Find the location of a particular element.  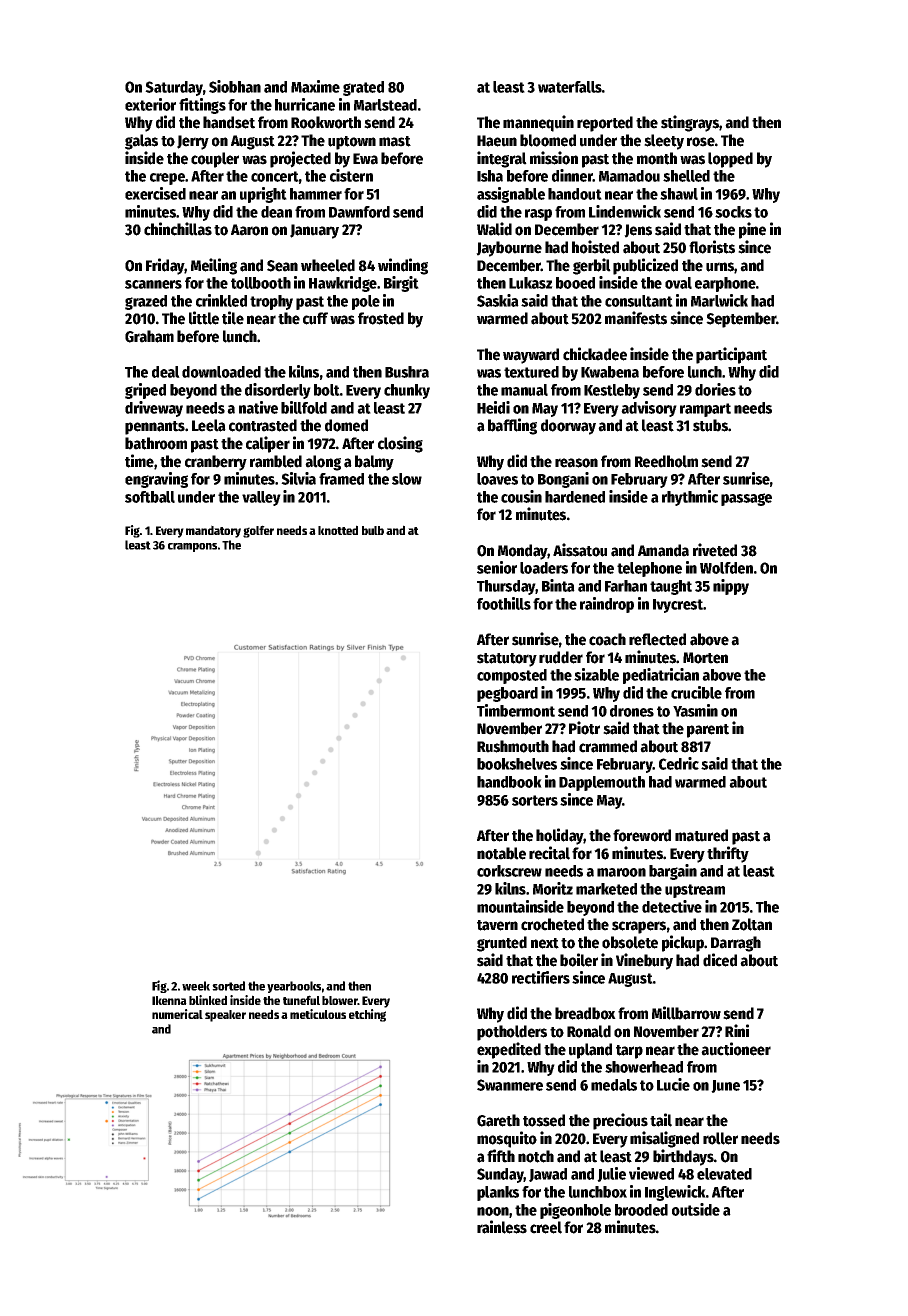

waterfalls is located at coordinates (570, 87).
